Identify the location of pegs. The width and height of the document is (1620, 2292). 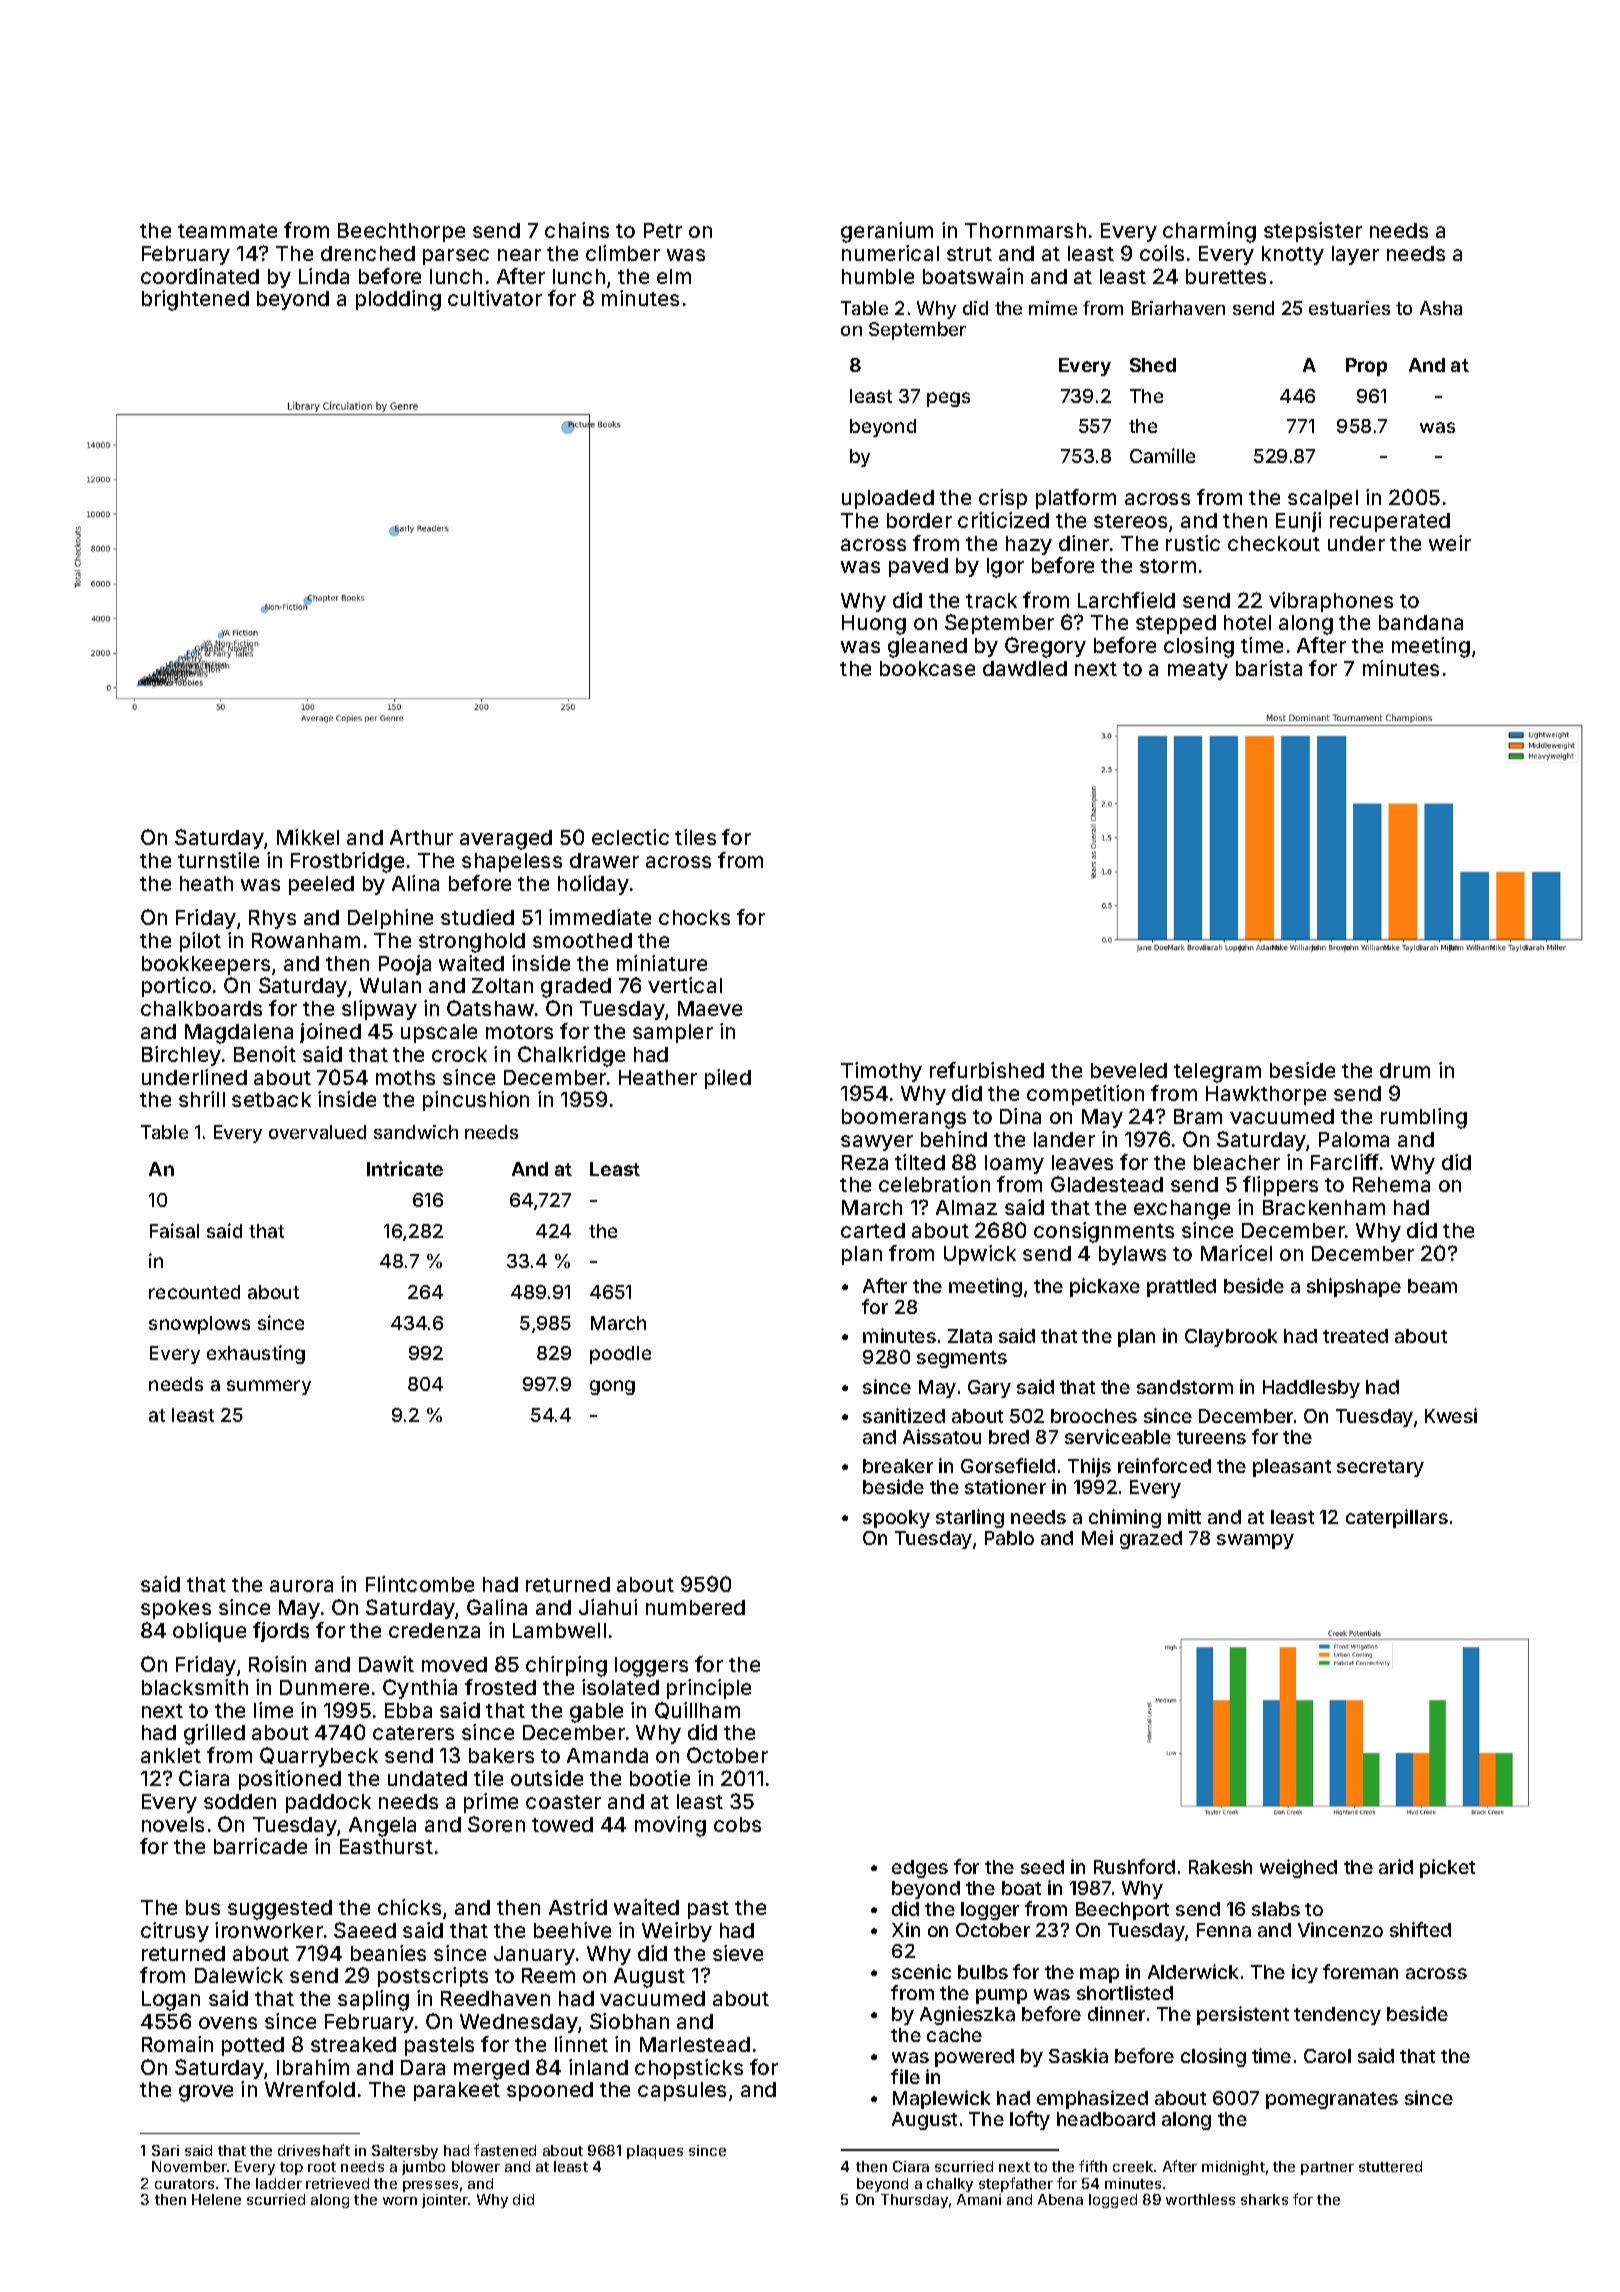
(948, 399).
